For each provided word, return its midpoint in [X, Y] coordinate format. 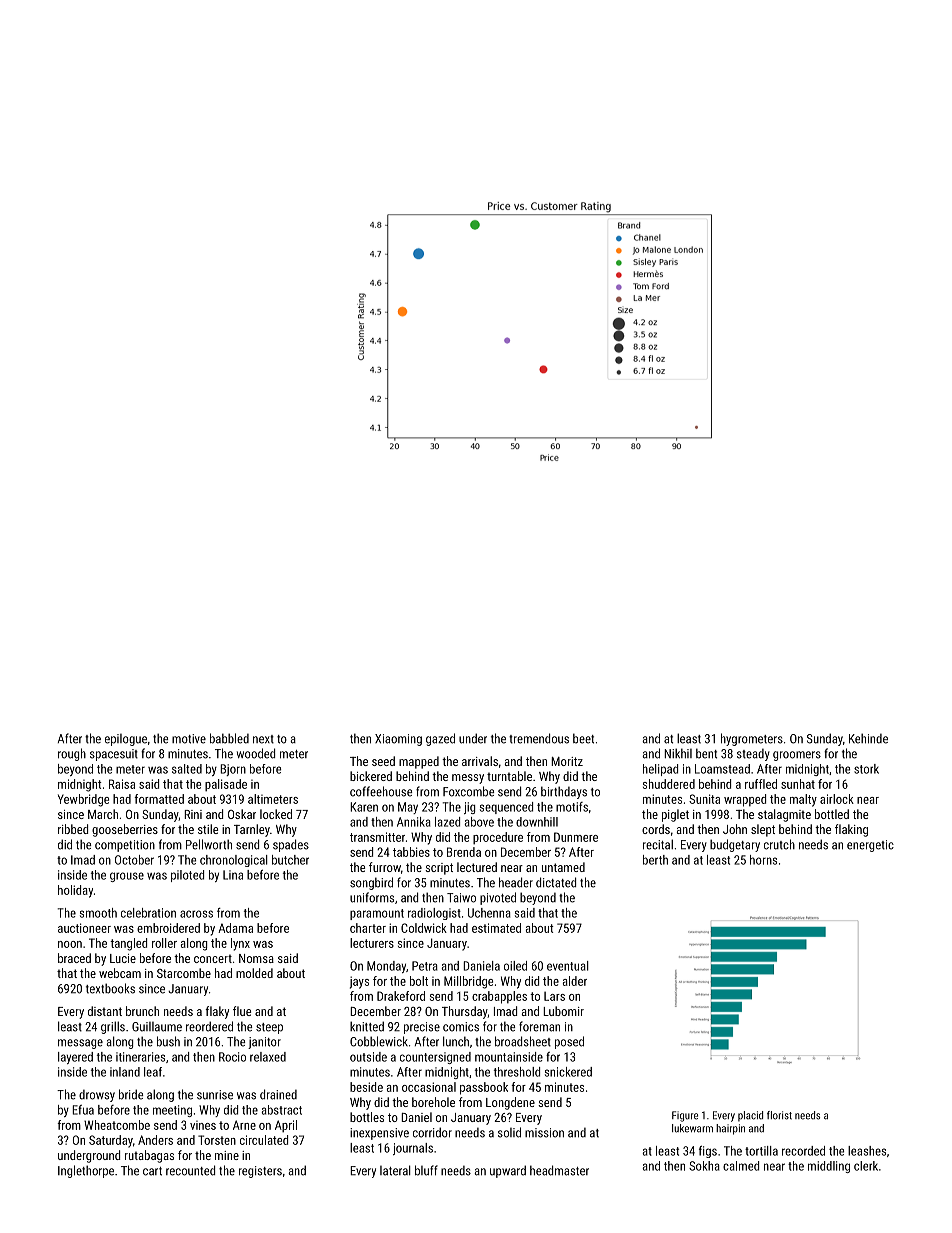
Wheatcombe [117, 1125]
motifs [572, 807]
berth [655, 860]
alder [575, 981]
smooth [98, 913]
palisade [226, 785]
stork [866, 769]
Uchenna [489, 913]
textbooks [110, 988]
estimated [496, 928]
